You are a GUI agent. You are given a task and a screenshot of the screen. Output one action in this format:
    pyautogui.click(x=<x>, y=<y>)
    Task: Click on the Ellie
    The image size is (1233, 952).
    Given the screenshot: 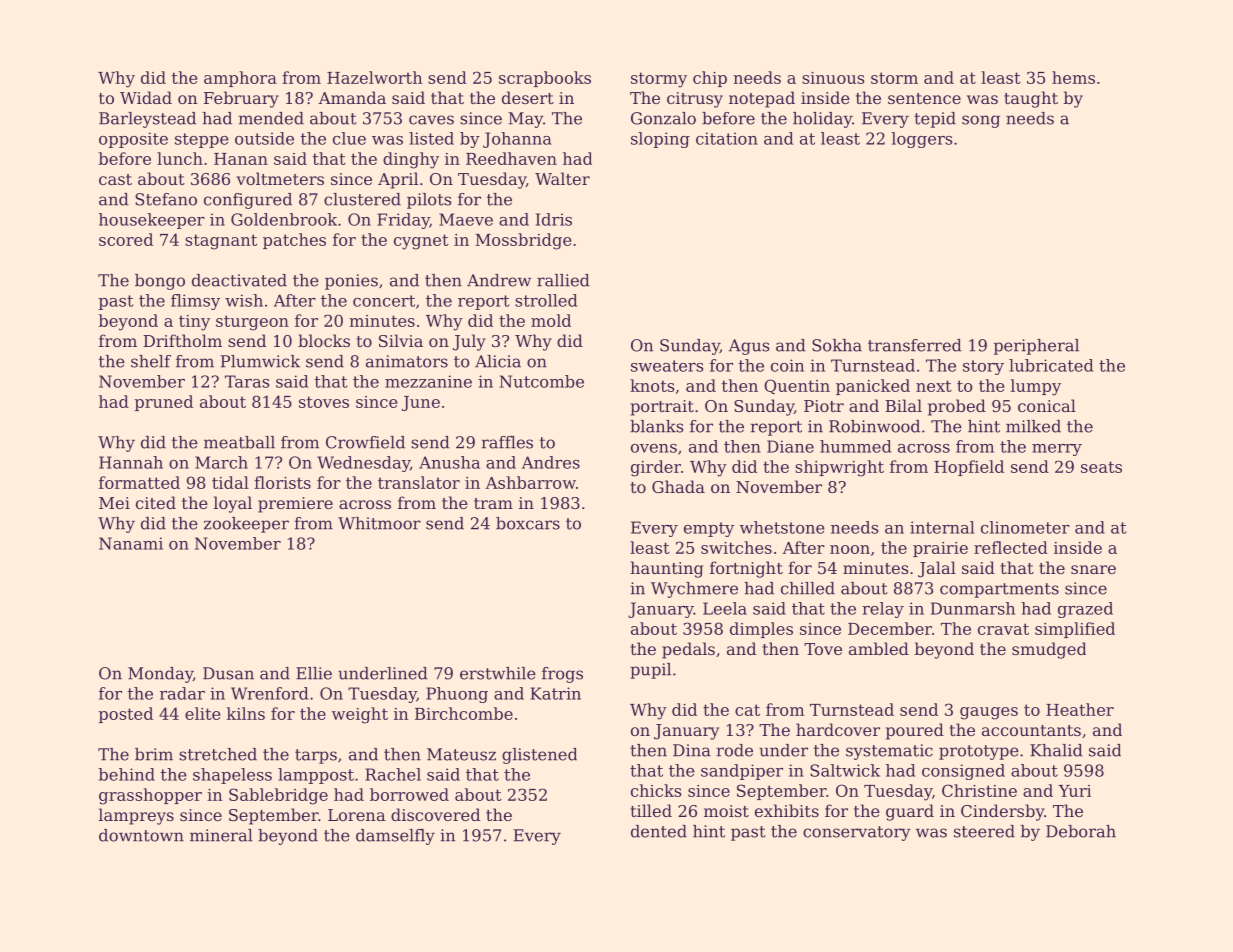 What is the action you would take?
    pyautogui.click(x=314, y=673)
